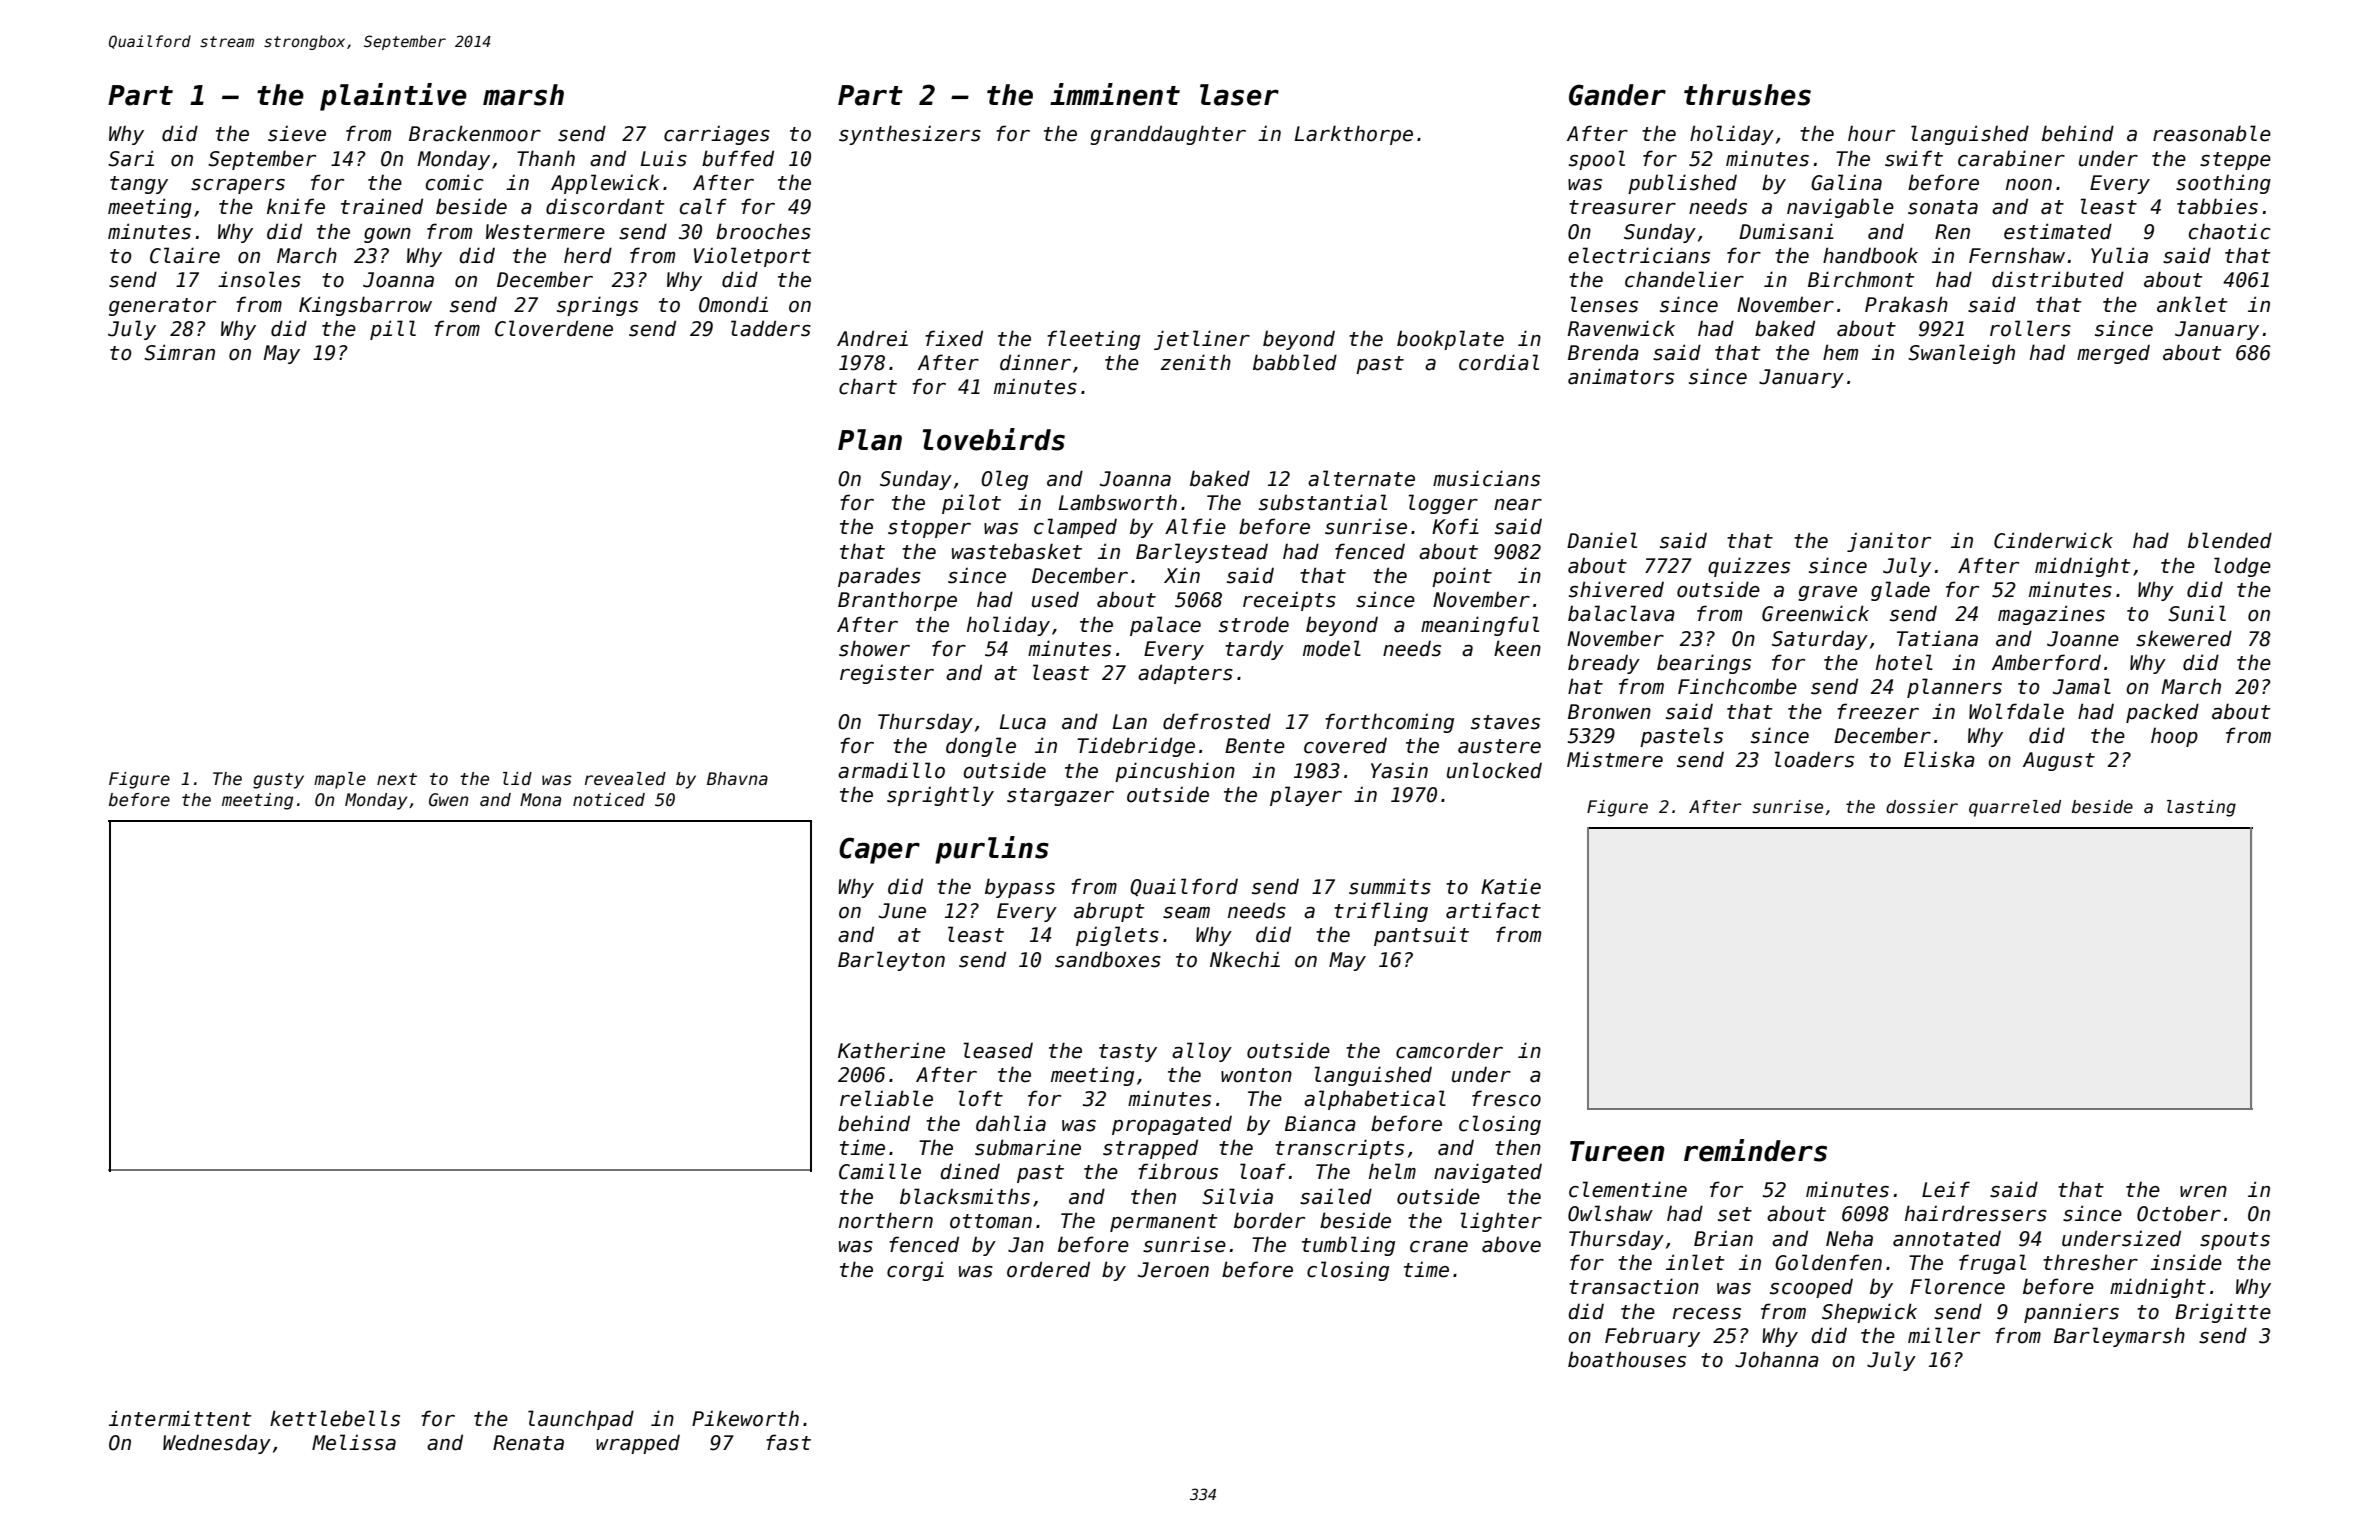  I want to click on stopper, so click(929, 529).
